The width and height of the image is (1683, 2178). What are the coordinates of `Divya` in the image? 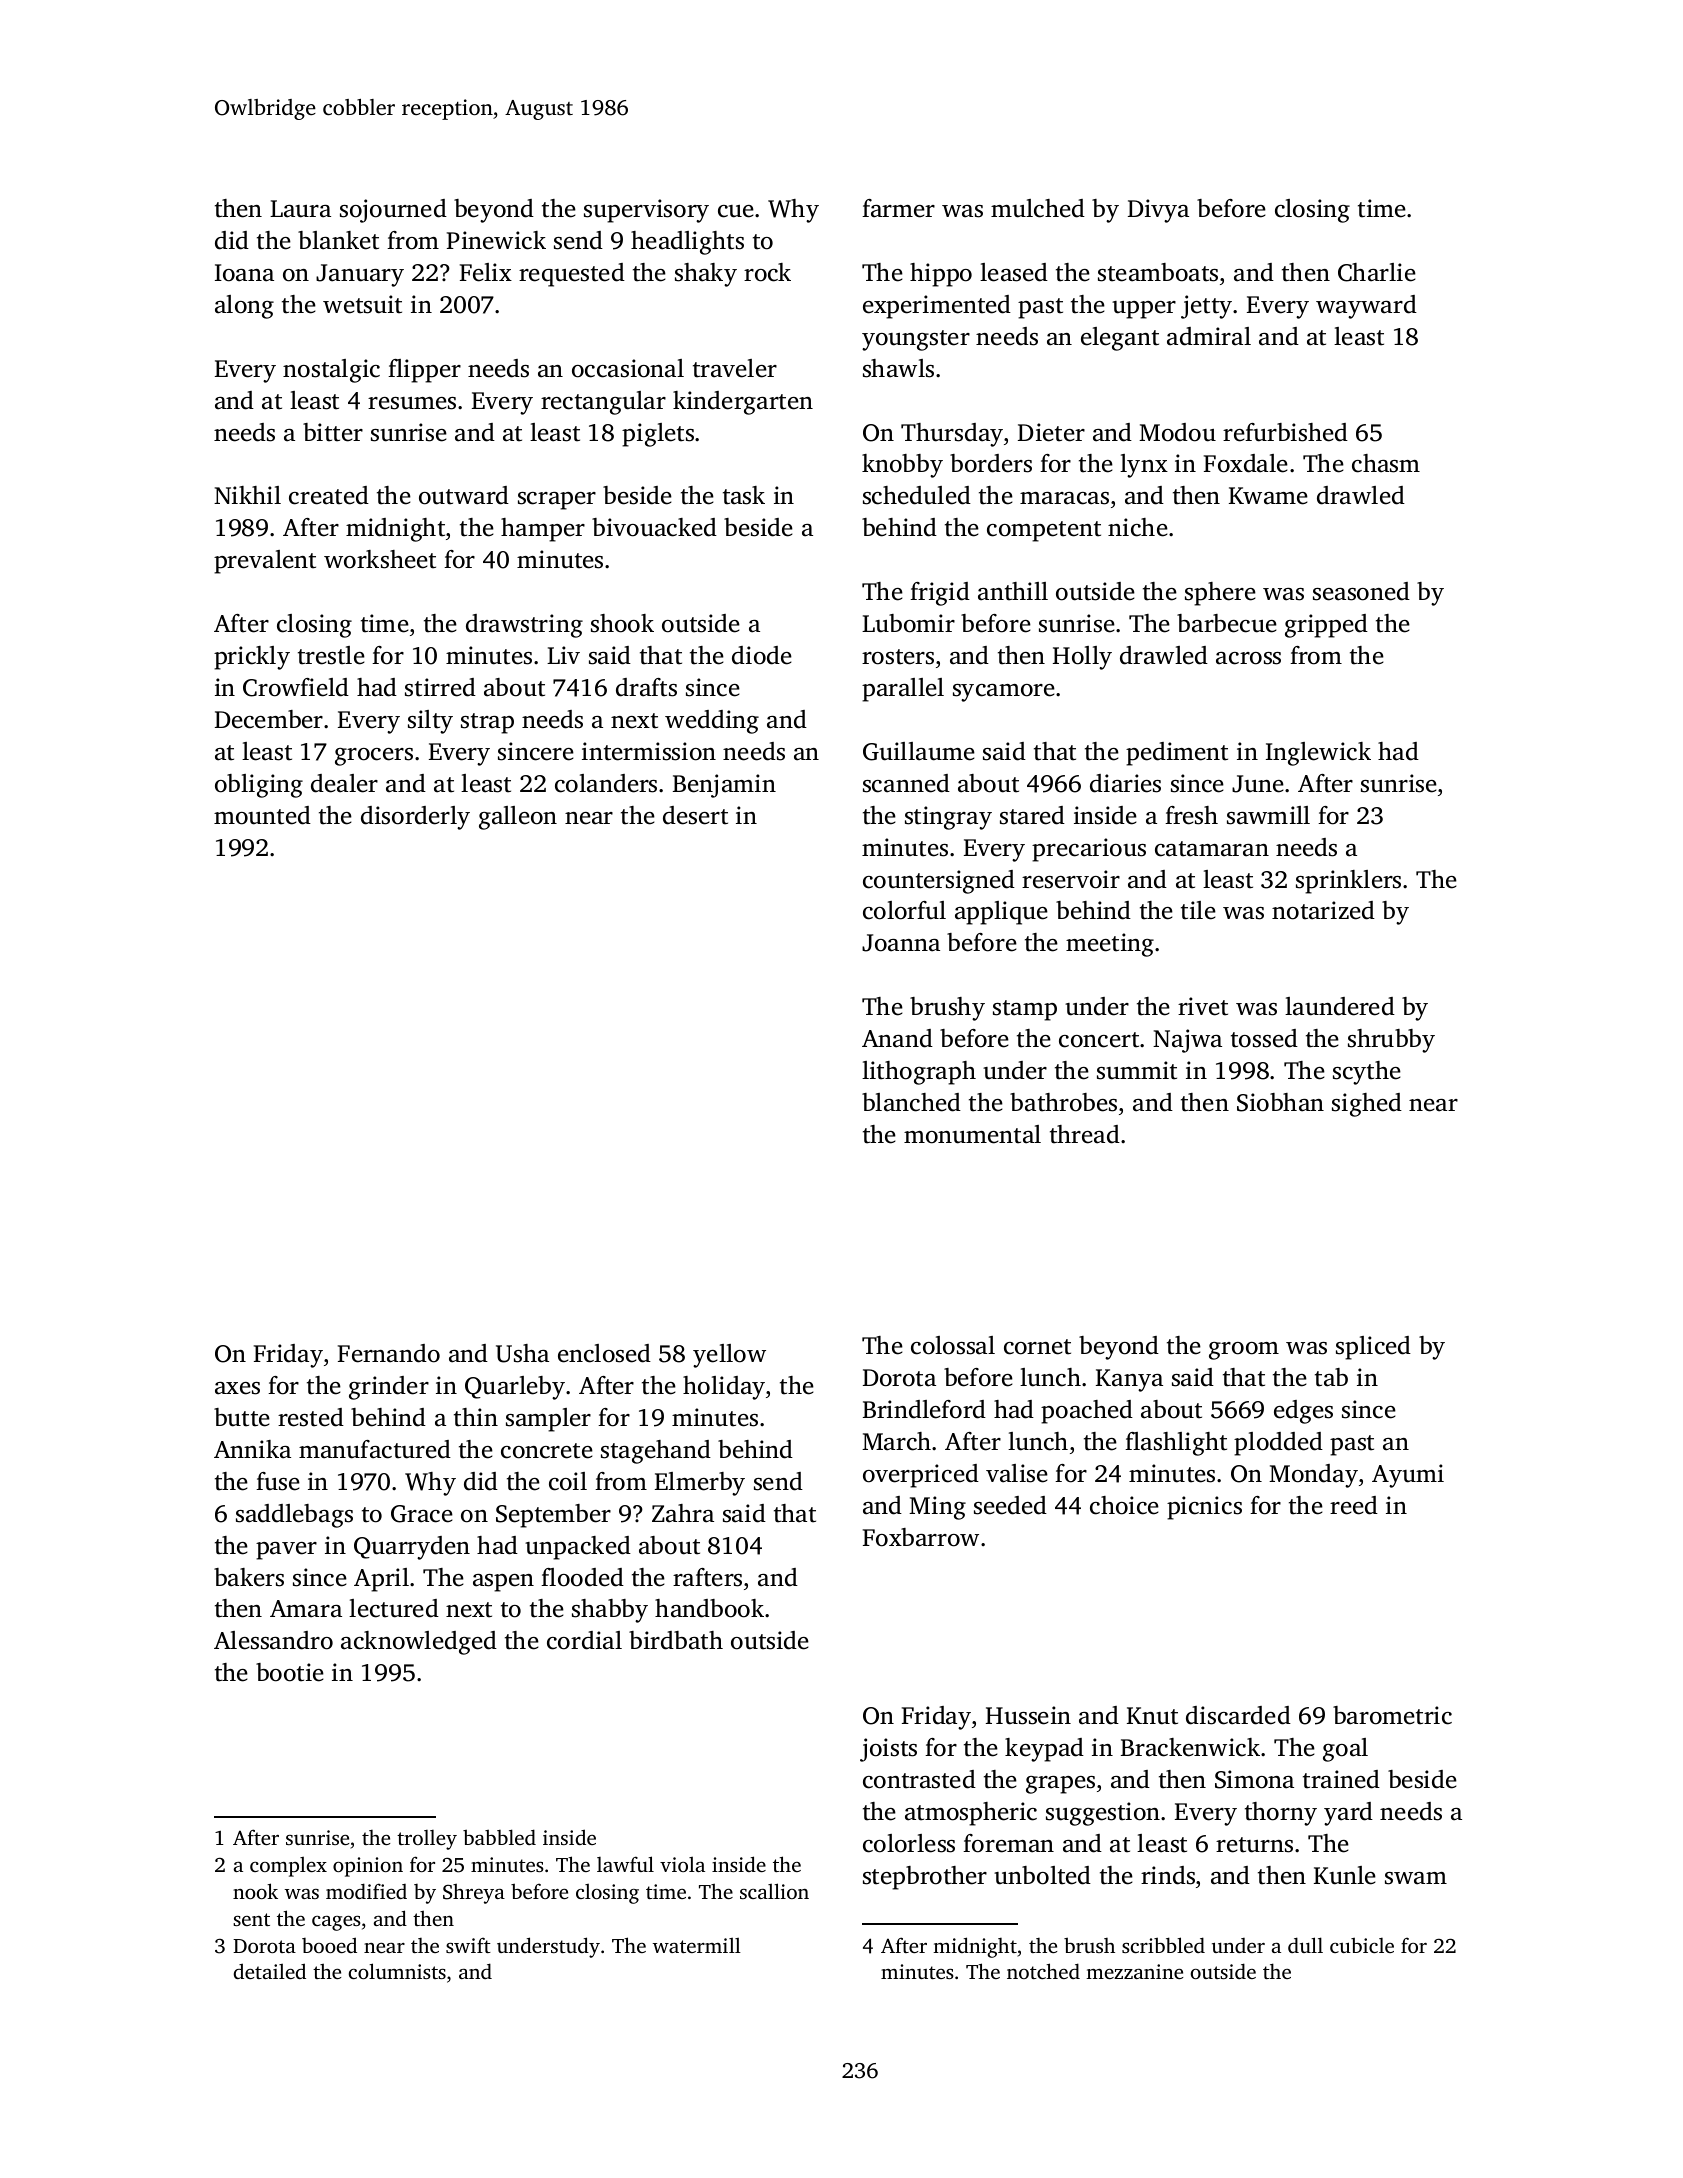 It's located at (1158, 211).
